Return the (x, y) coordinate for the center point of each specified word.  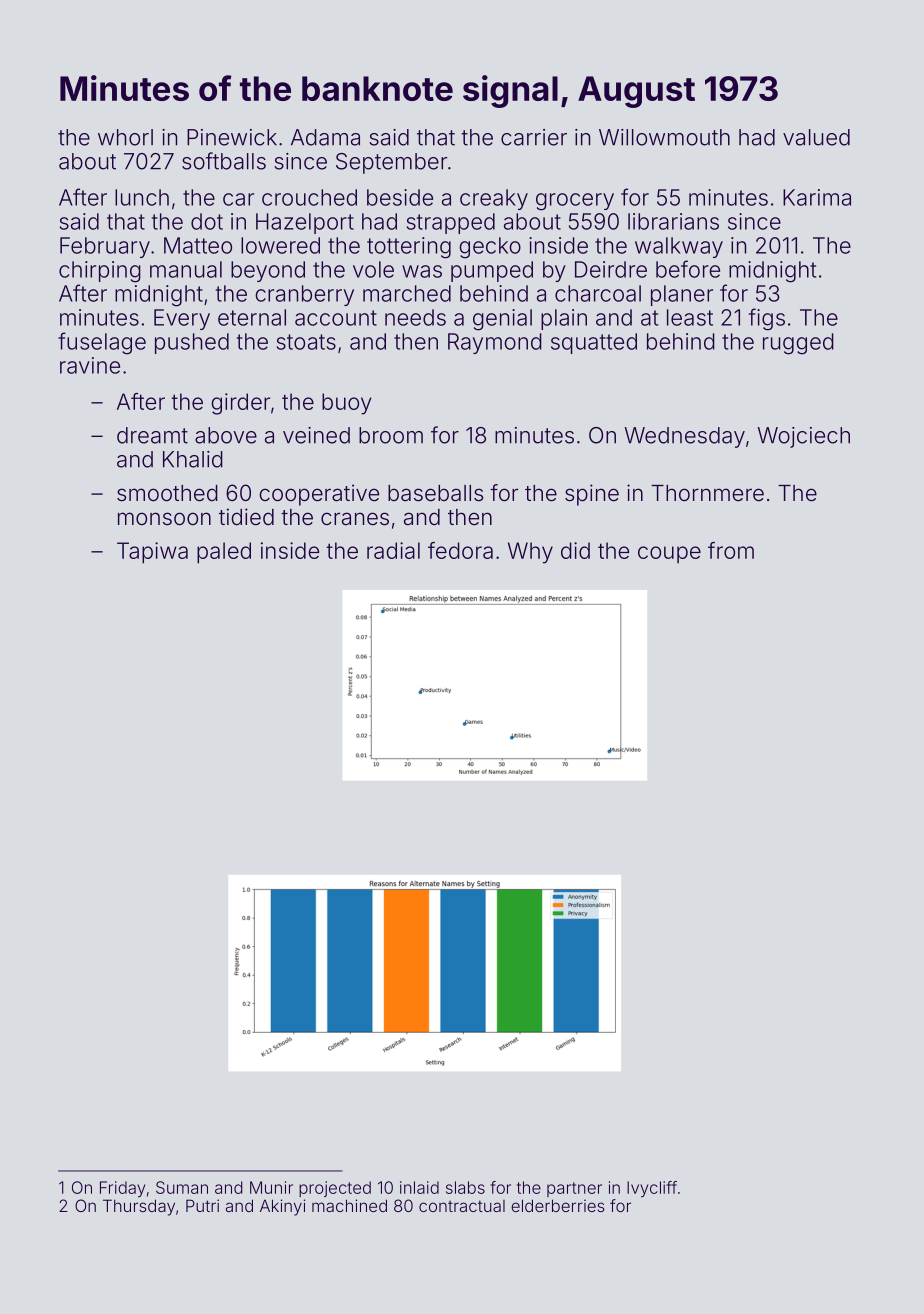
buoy (347, 404)
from (731, 550)
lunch (142, 197)
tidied (246, 517)
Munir (271, 1187)
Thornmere (707, 493)
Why (530, 553)
